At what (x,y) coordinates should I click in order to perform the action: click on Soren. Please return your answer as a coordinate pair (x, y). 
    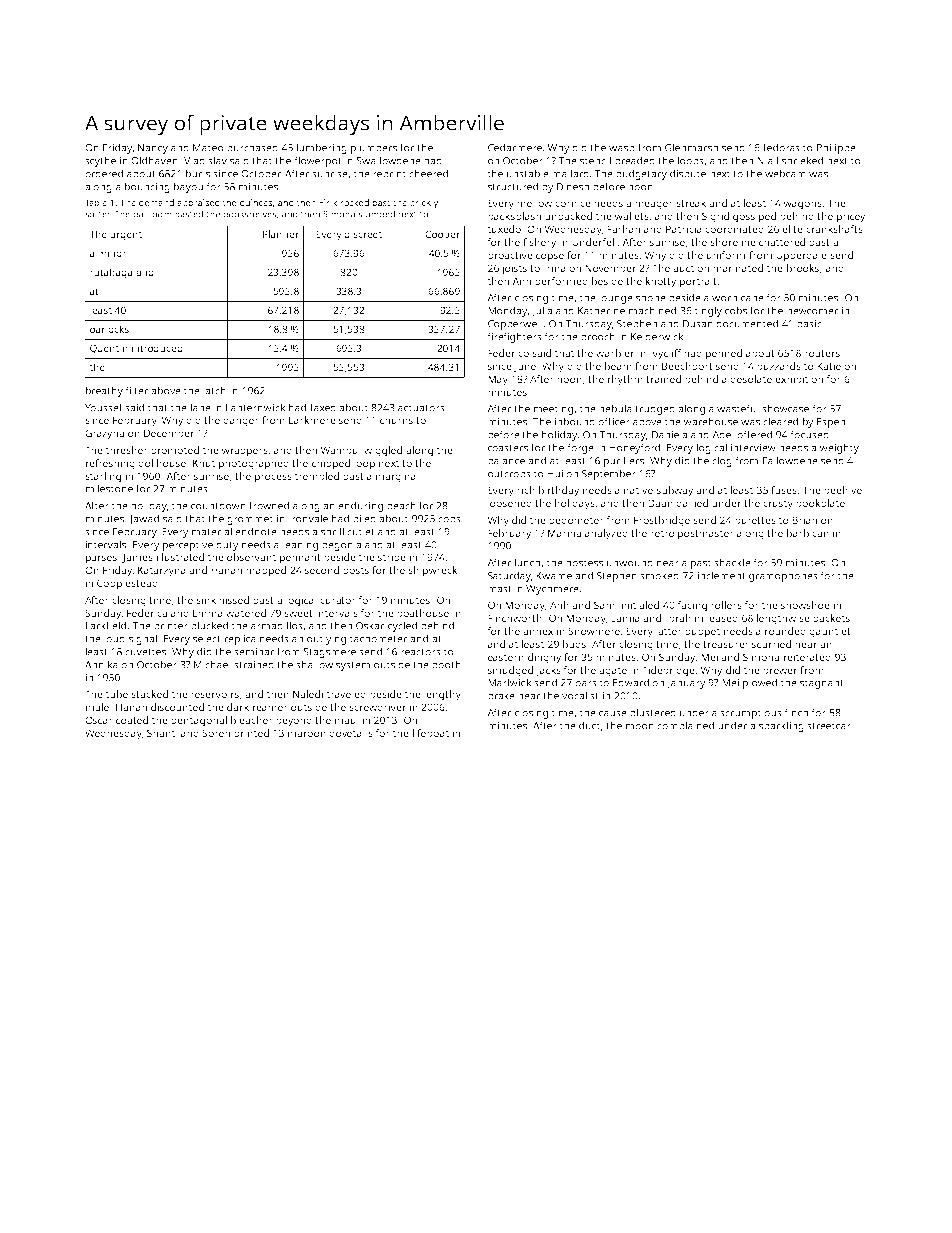
    Looking at the image, I should click on (216, 733).
